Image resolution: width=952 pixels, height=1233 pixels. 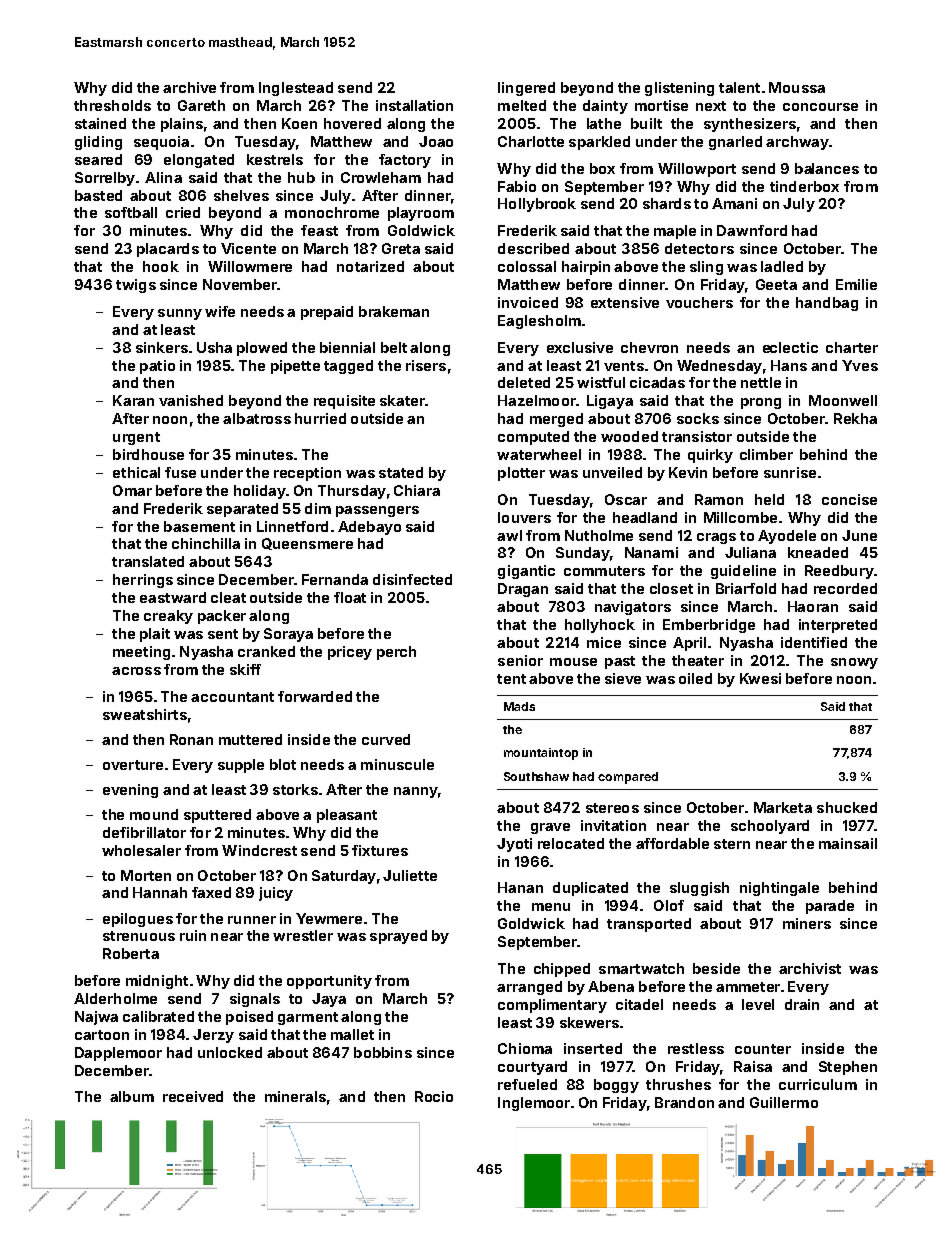 What do you see at coordinates (750, 552) in the page?
I see `Juliana` at bounding box center [750, 552].
